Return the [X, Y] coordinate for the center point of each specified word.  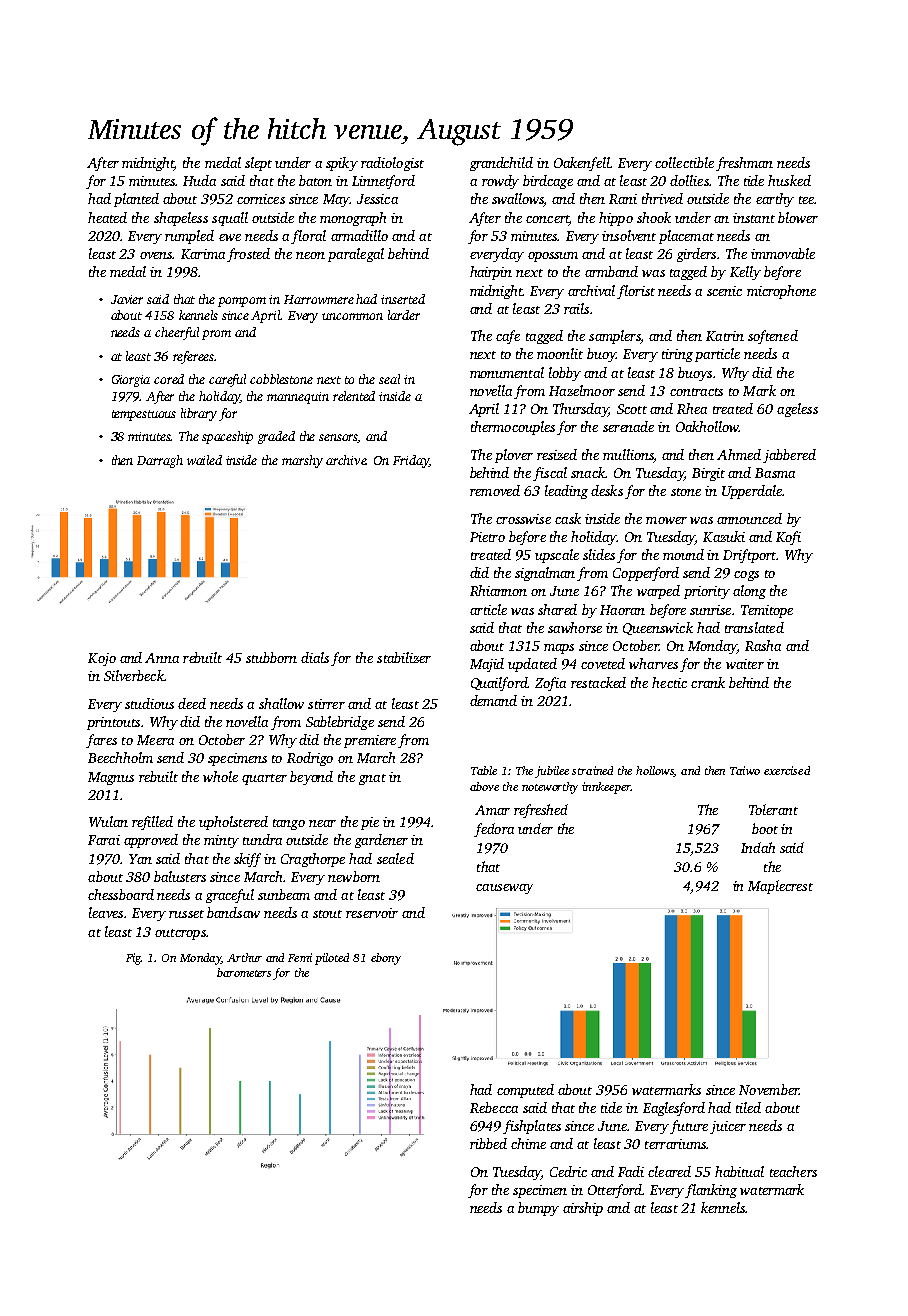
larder [404, 315]
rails [576, 308]
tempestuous [144, 415]
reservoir [372, 913]
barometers [244, 972]
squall [230, 219]
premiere [370, 741]
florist [636, 292]
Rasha [763, 645]
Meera [155, 740]
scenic [724, 291]
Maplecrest [780, 887]
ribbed [488, 1143]
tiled [748, 1107]
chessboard [121, 894]
